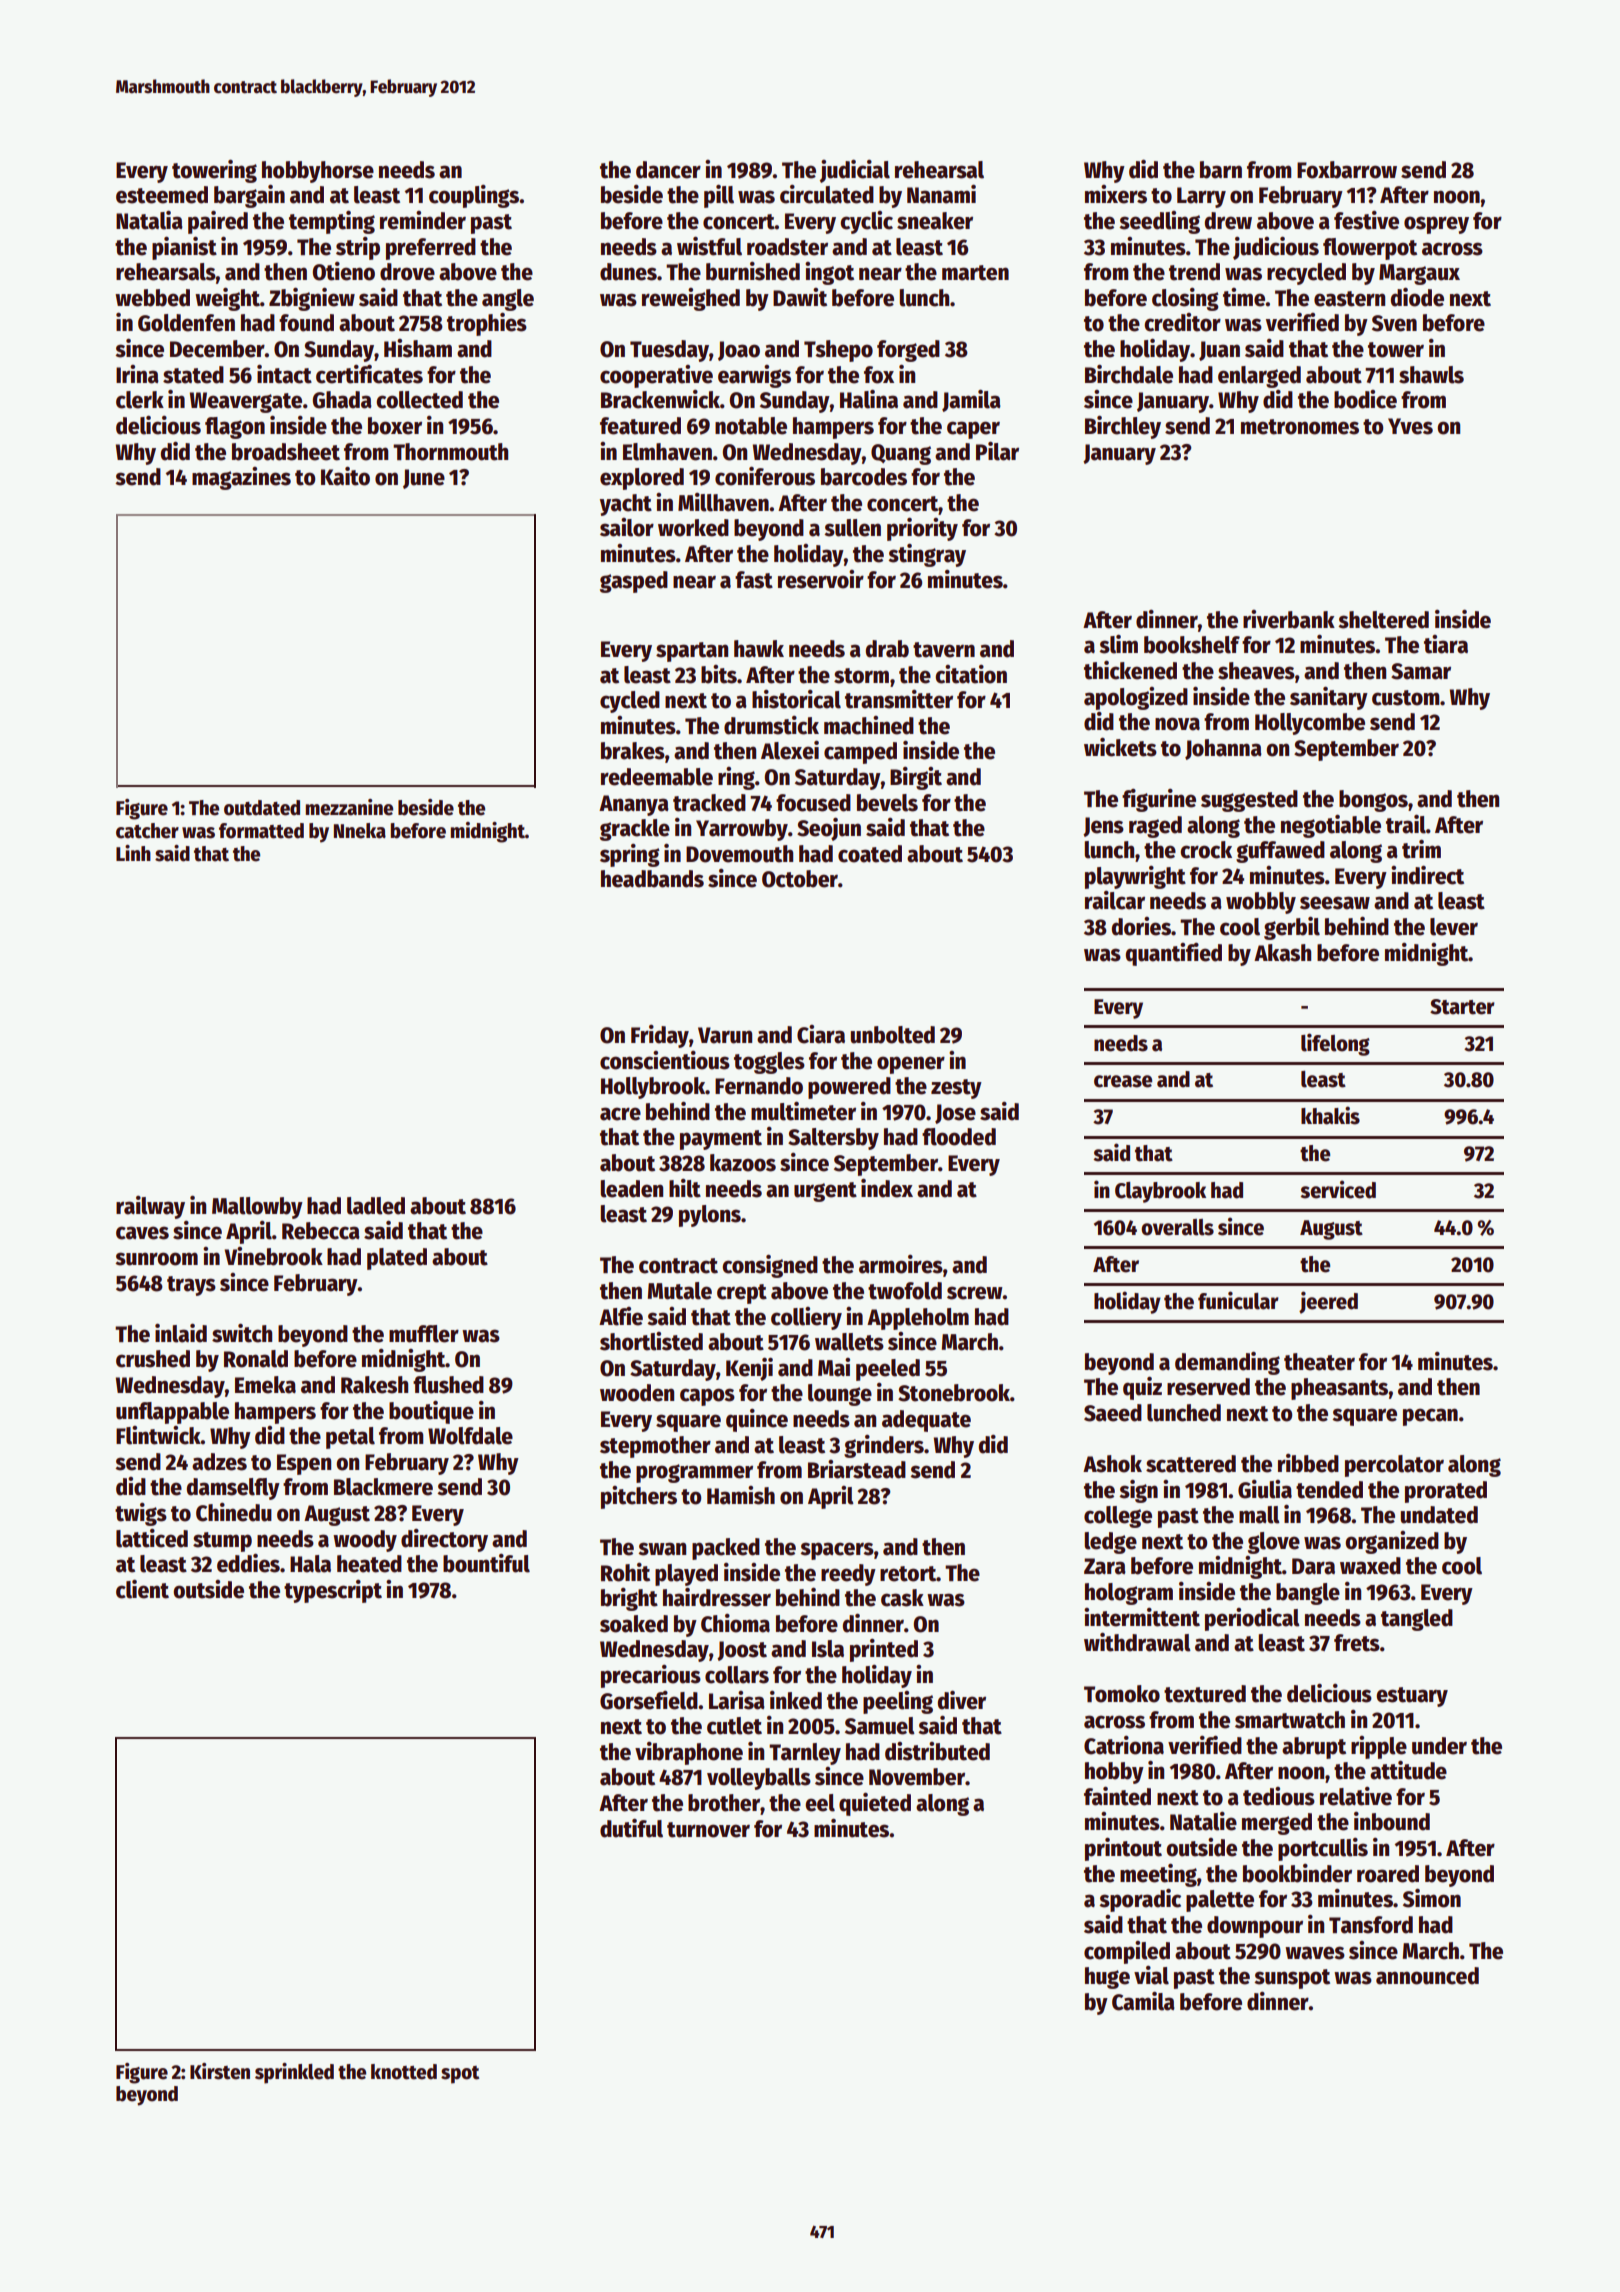 This screenshot has height=2292, width=1620. What do you see at coordinates (1427, 1976) in the screenshot?
I see `announced` at bounding box center [1427, 1976].
